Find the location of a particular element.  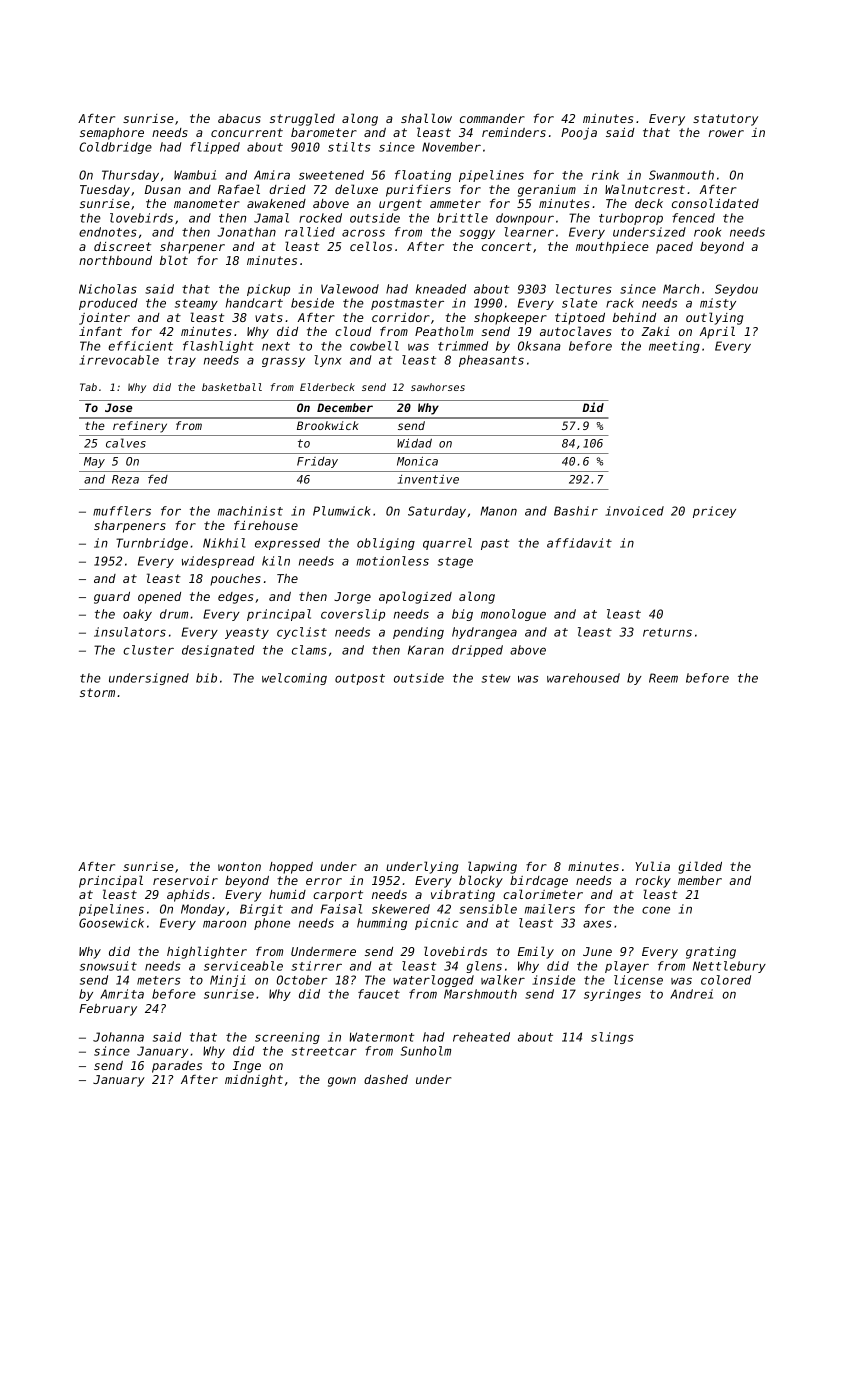

dashed is located at coordinates (386, 1079).
